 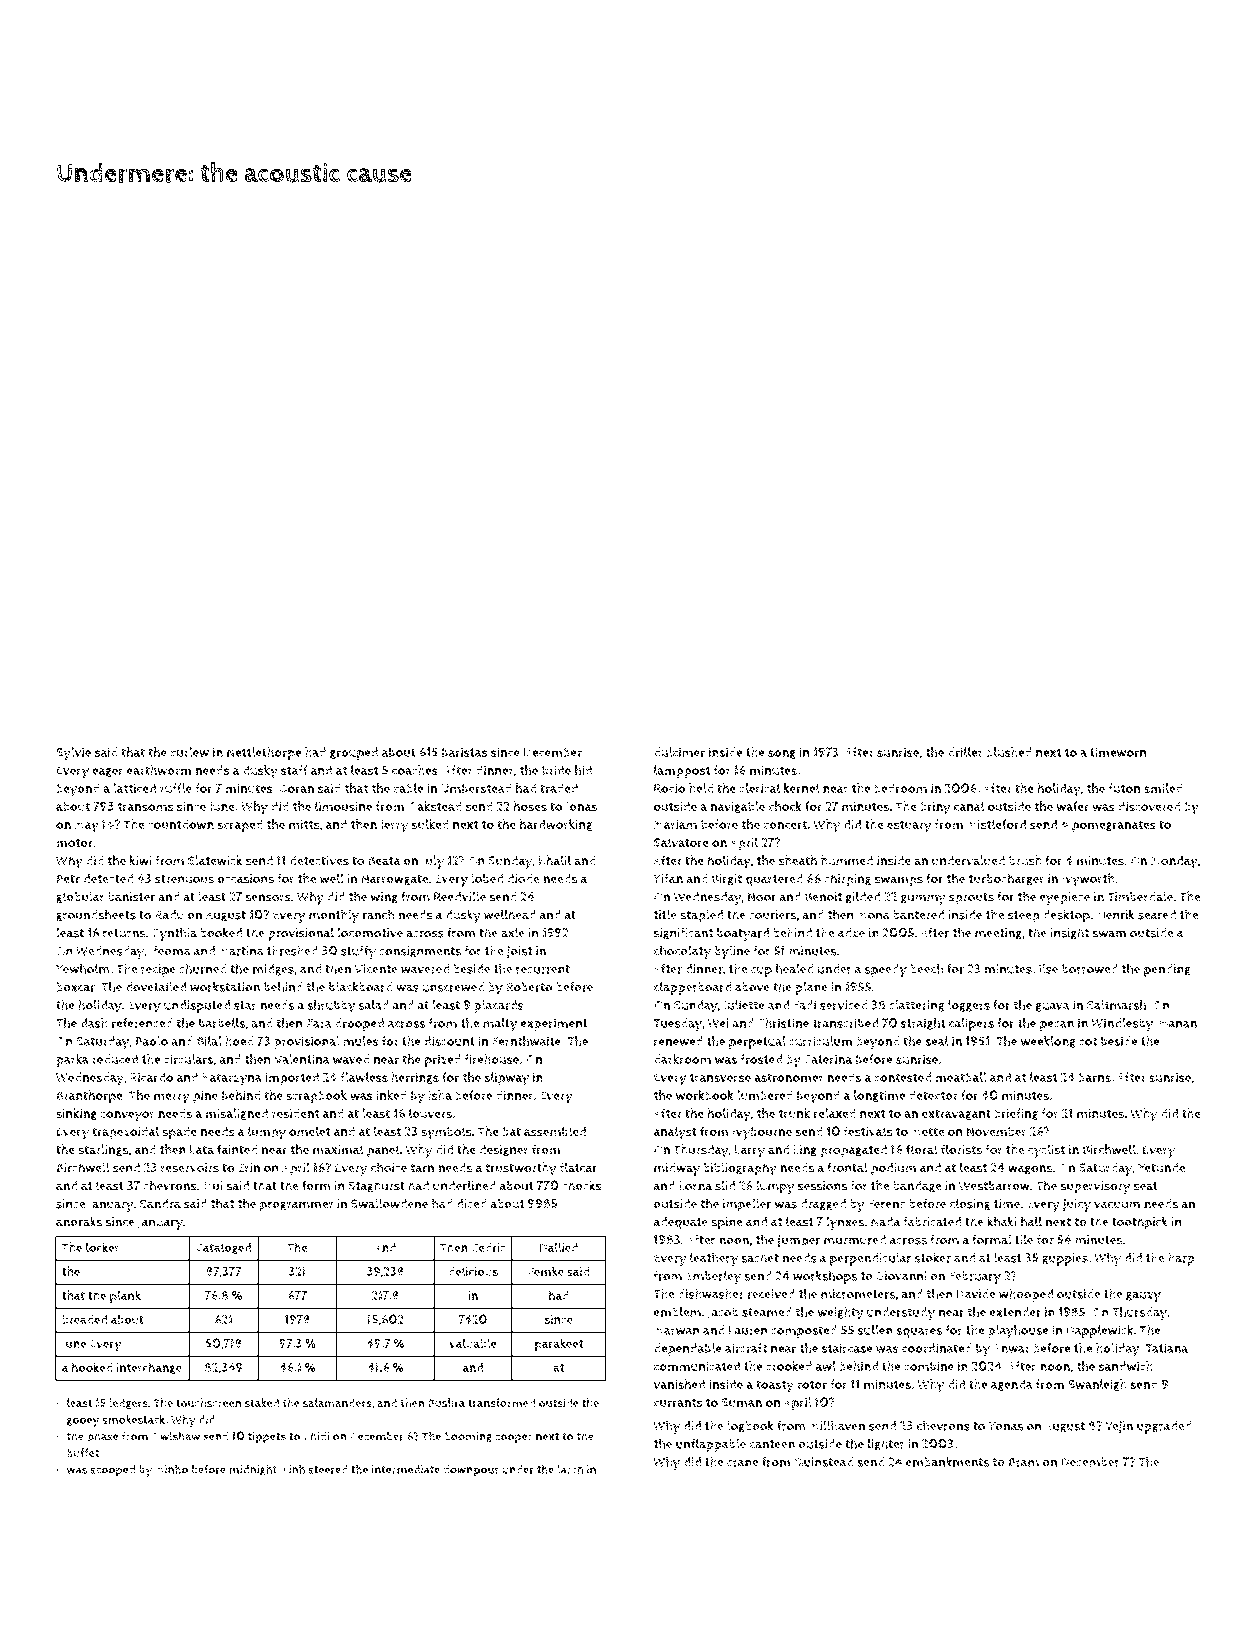 What do you see at coordinates (526, 1041) in the screenshot?
I see `Fernthwaite` at bounding box center [526, 1041].
